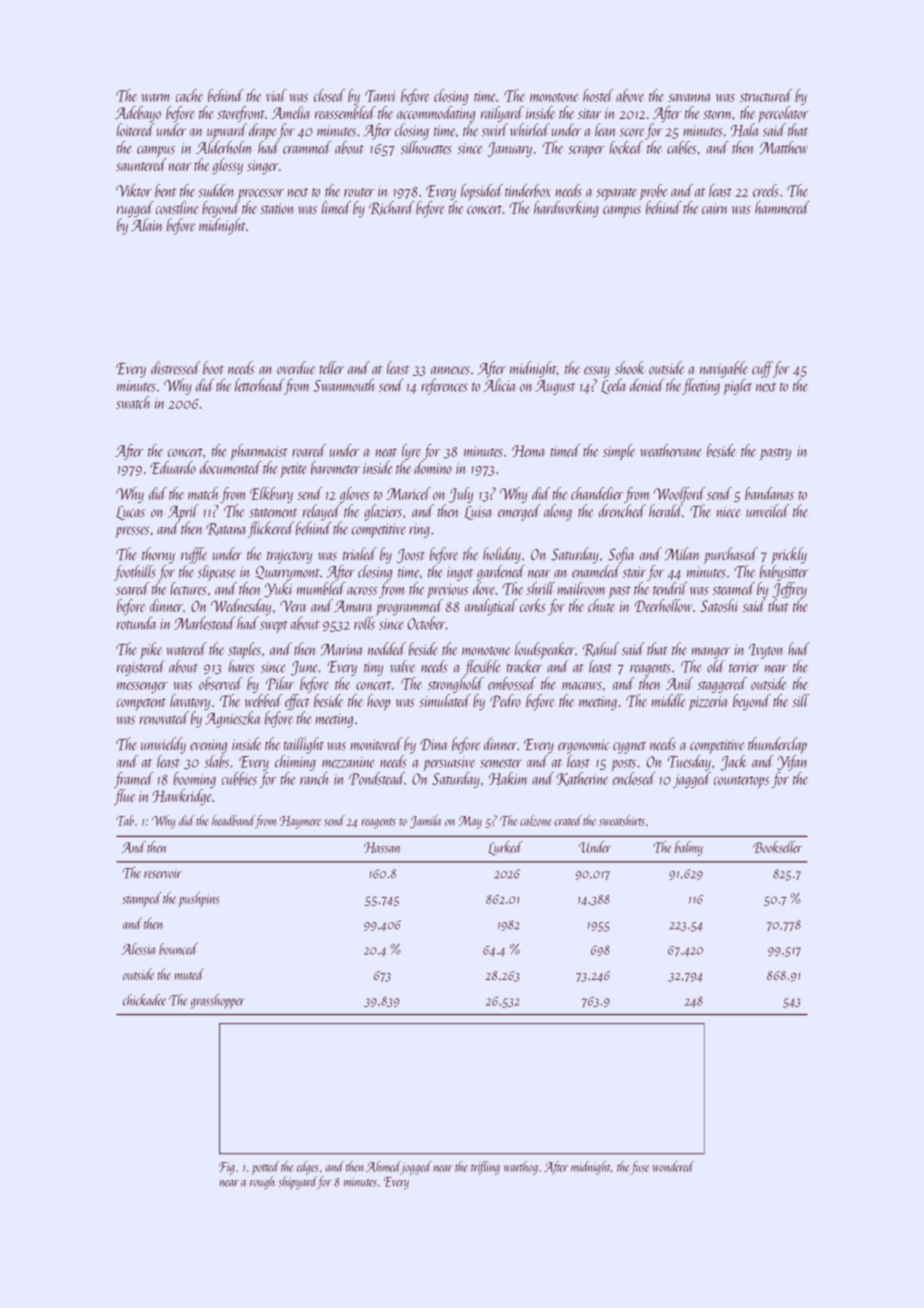 The height and width of the screenshot is (1308, 924). What do you see at coordinates (724, 369) in the screenshot?
I see `navigable` at bounding box center [724, 369].
